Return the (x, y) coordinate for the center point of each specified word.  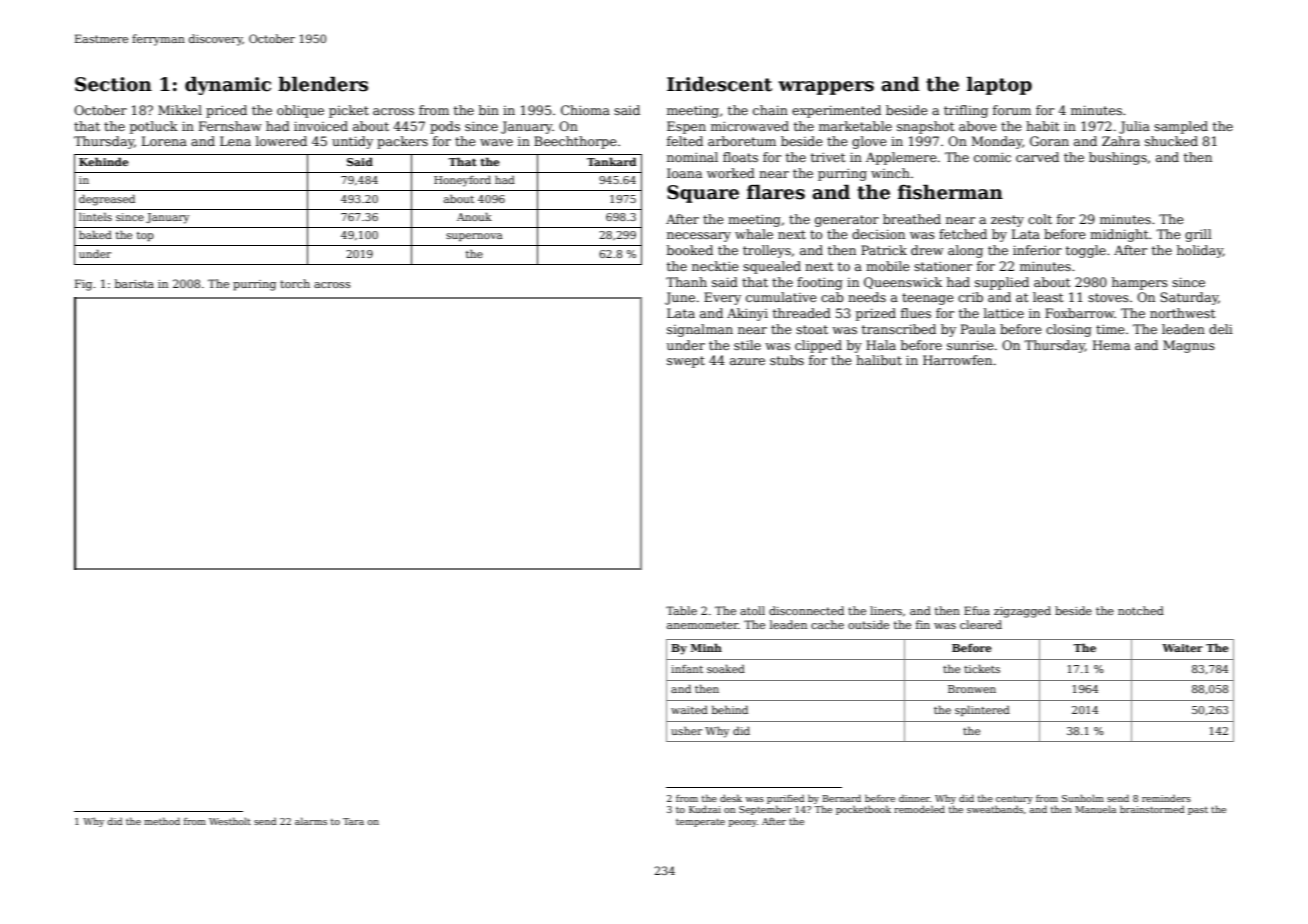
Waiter (1182, 648)
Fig (83, 285)
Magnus (1189, 346)
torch (295, 283)
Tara (353, 821)
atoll (752, 610)
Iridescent (719, 84)
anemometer (702, 625)
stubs (787, 360)
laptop (999, 85)
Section (113, 84)
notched (1141, 610)
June (680, 298)
